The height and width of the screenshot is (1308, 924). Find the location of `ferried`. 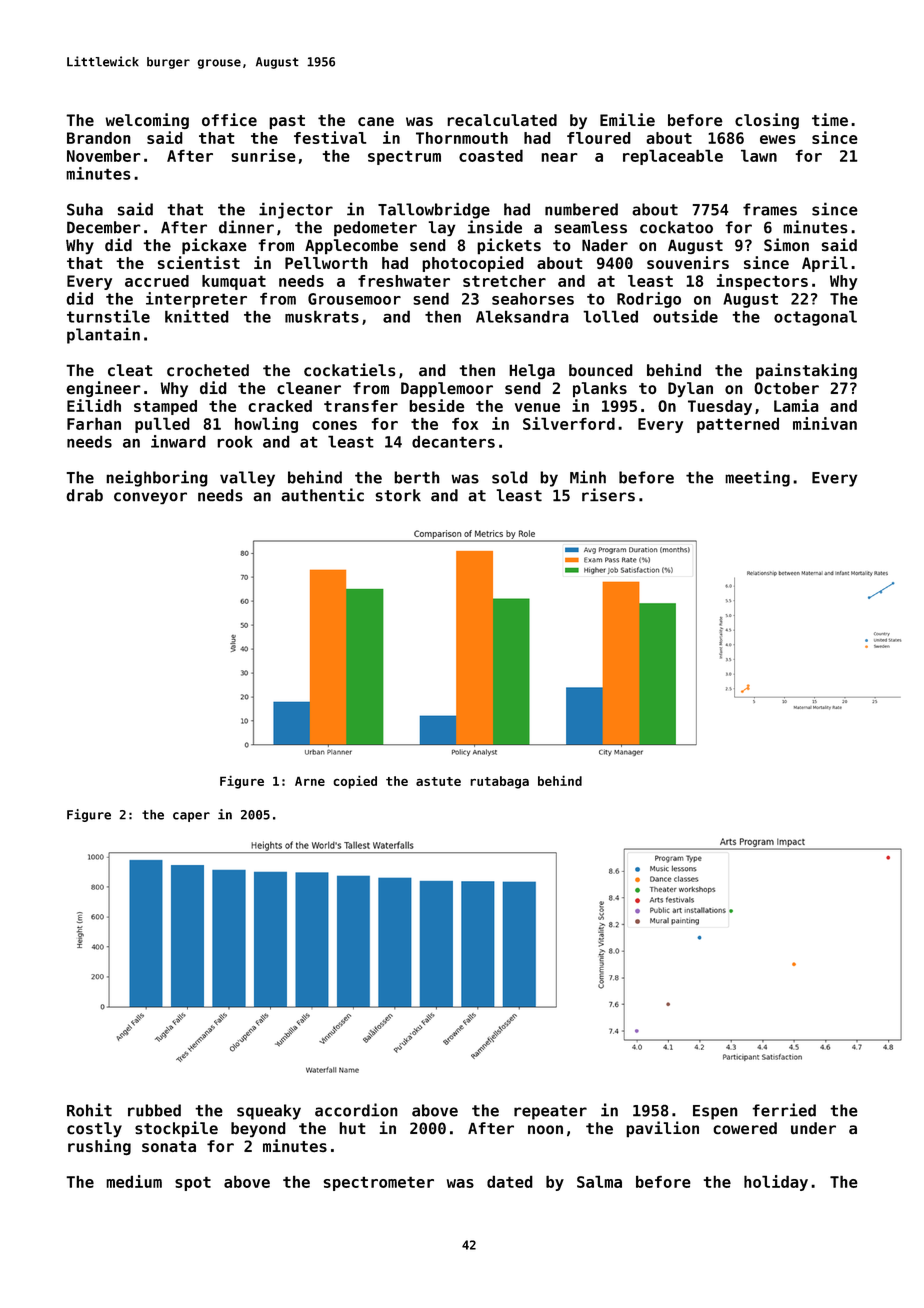

ferried is located at coordinates (784, 1110).
